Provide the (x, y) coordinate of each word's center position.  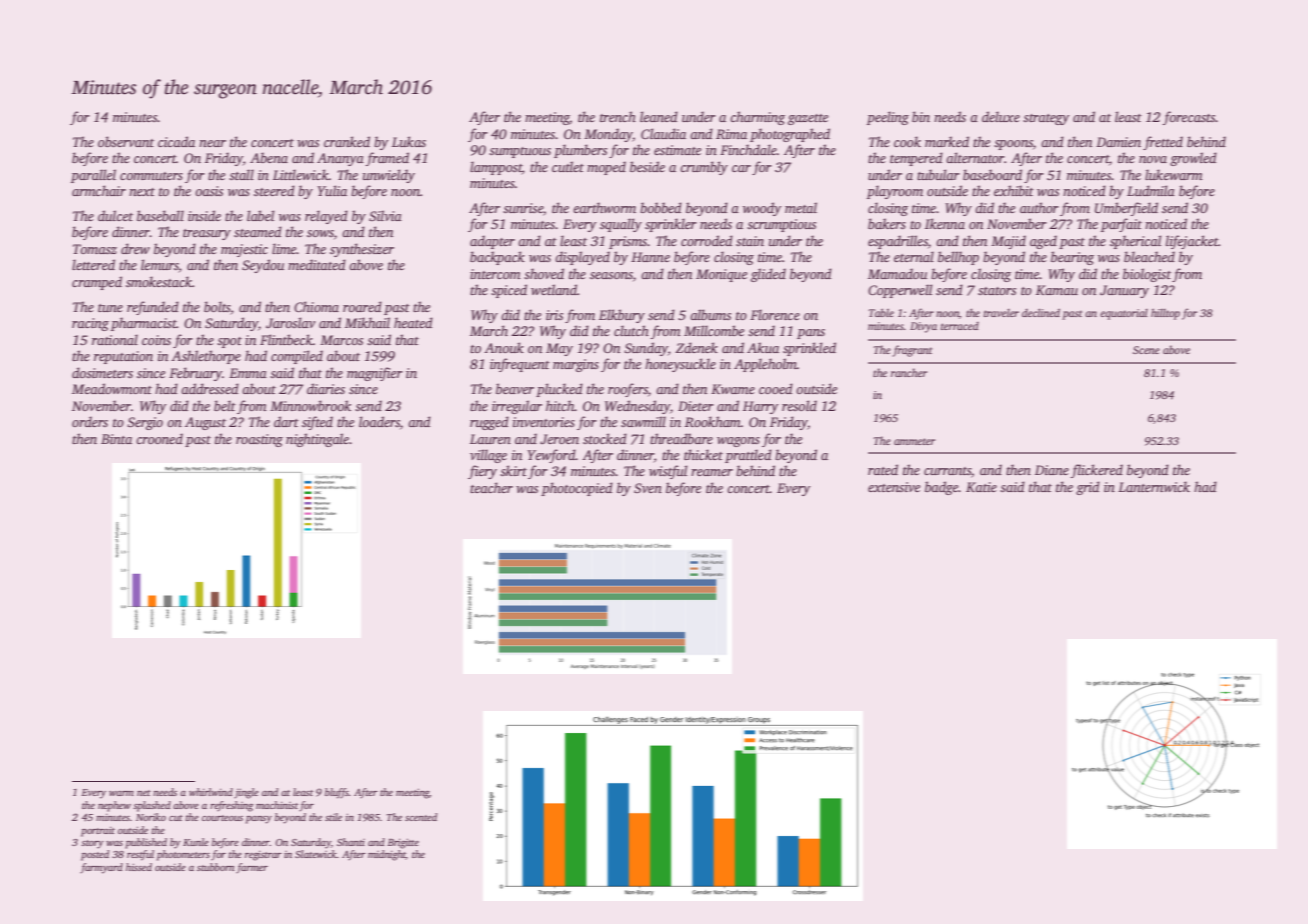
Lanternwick (1154, 486)
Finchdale (748, 149)
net (144, 793)
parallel (93, 176)
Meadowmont (112, 388)
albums (710, 314)
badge (941, 488)
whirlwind (211, 792)
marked (947, 141)
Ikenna (945, 223)
